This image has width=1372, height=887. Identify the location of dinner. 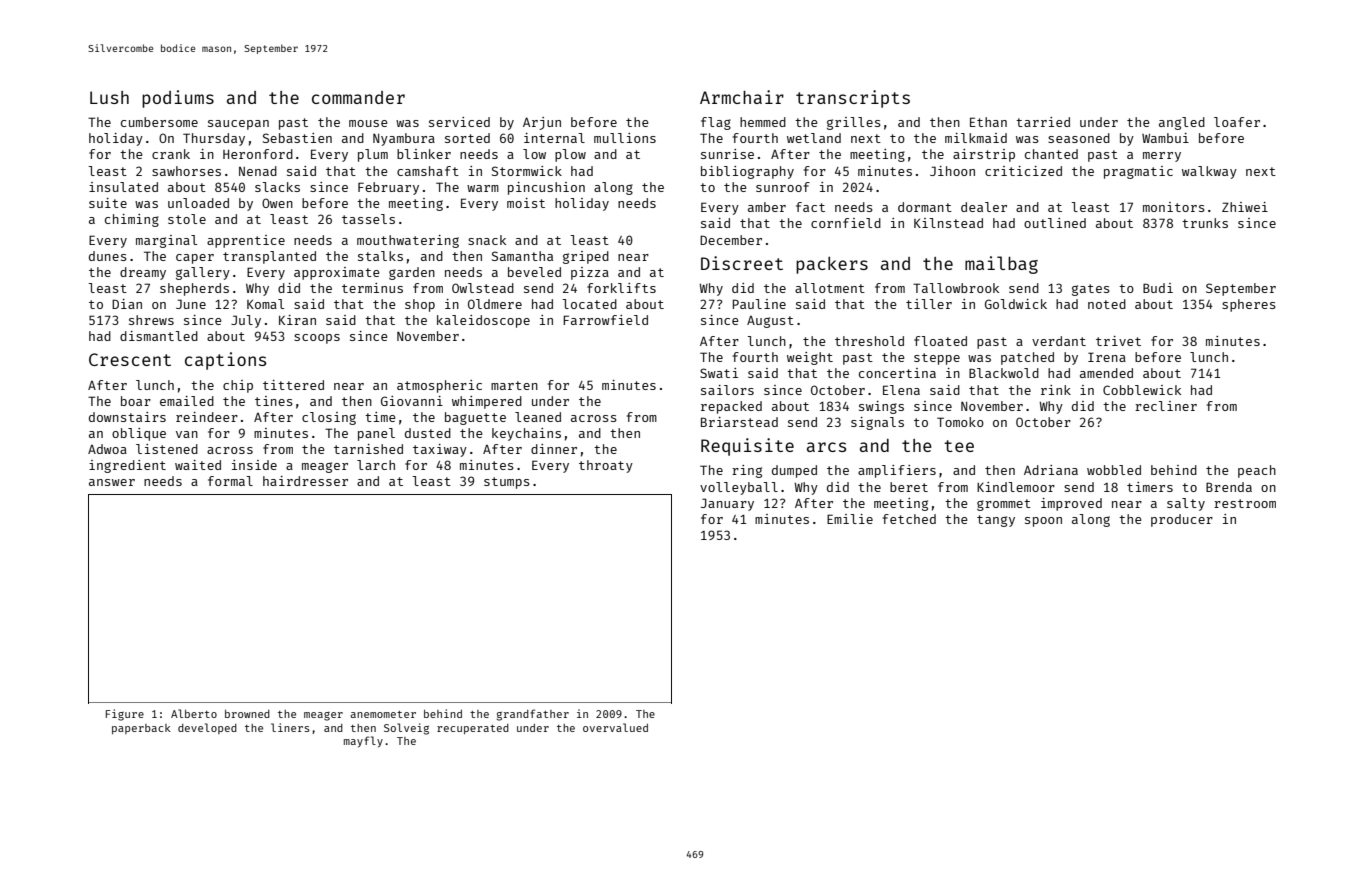
(554, 449).
